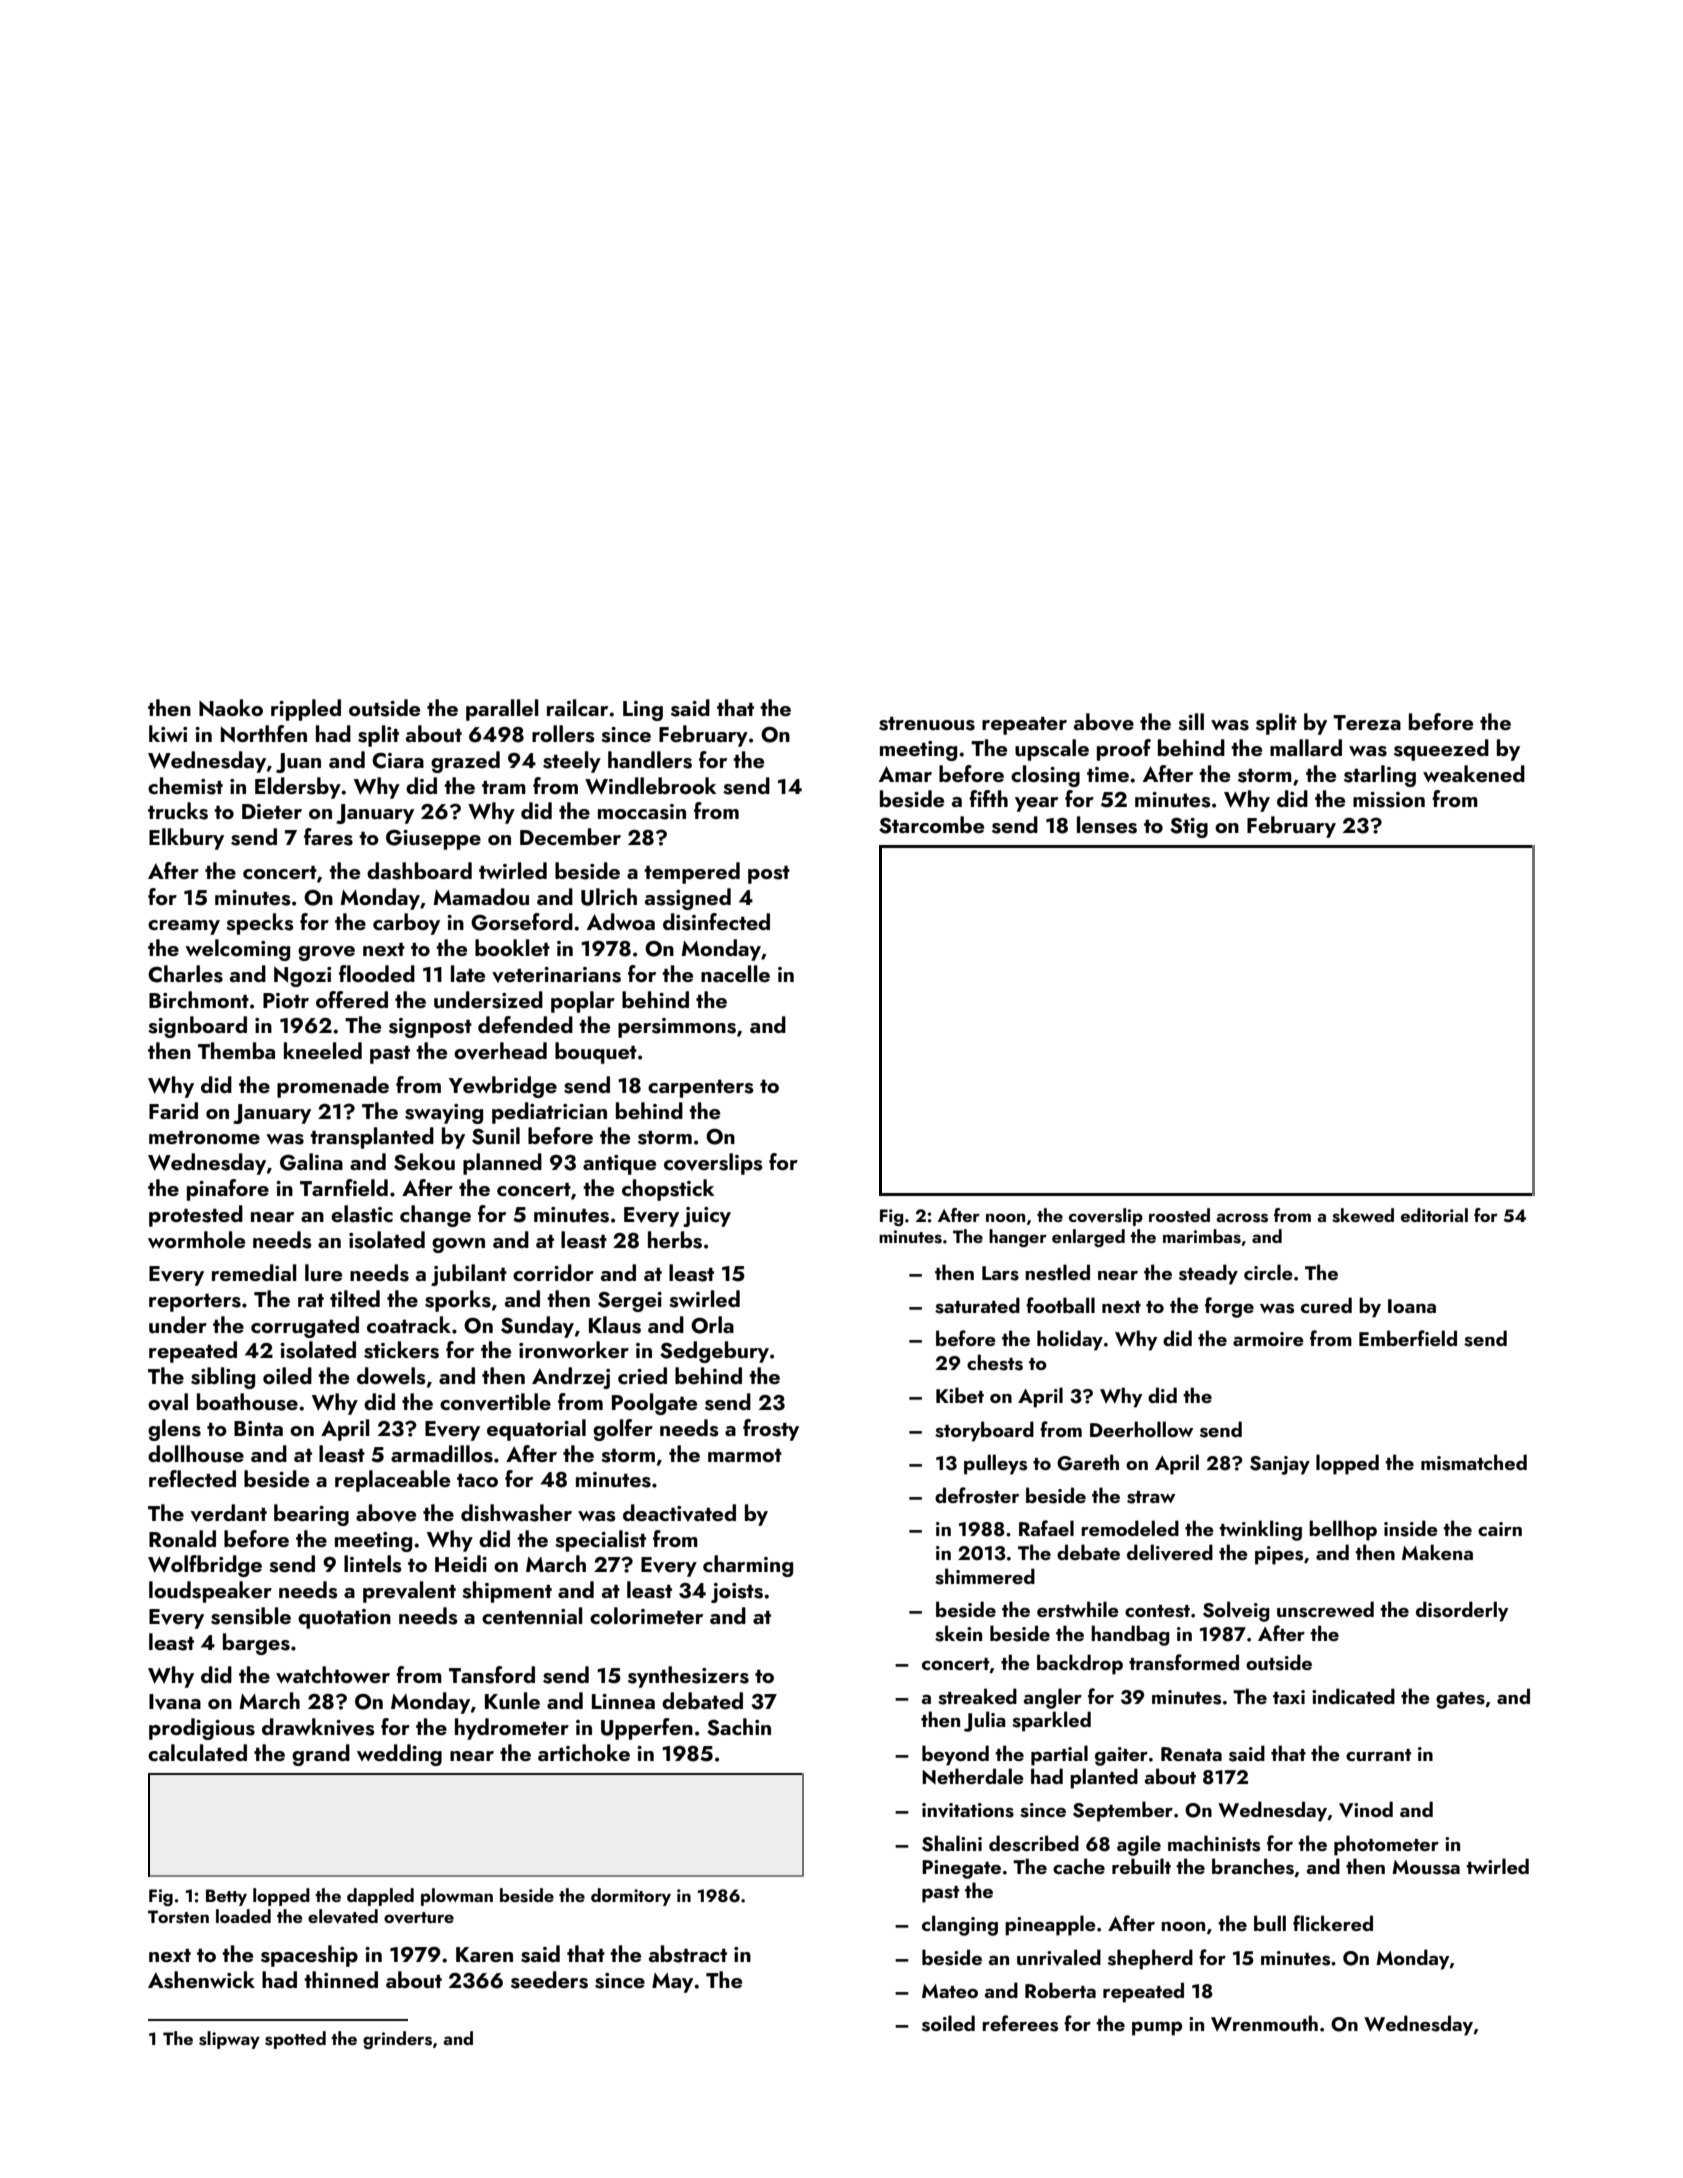  I want to click on strenuous, so click(927, 724).
